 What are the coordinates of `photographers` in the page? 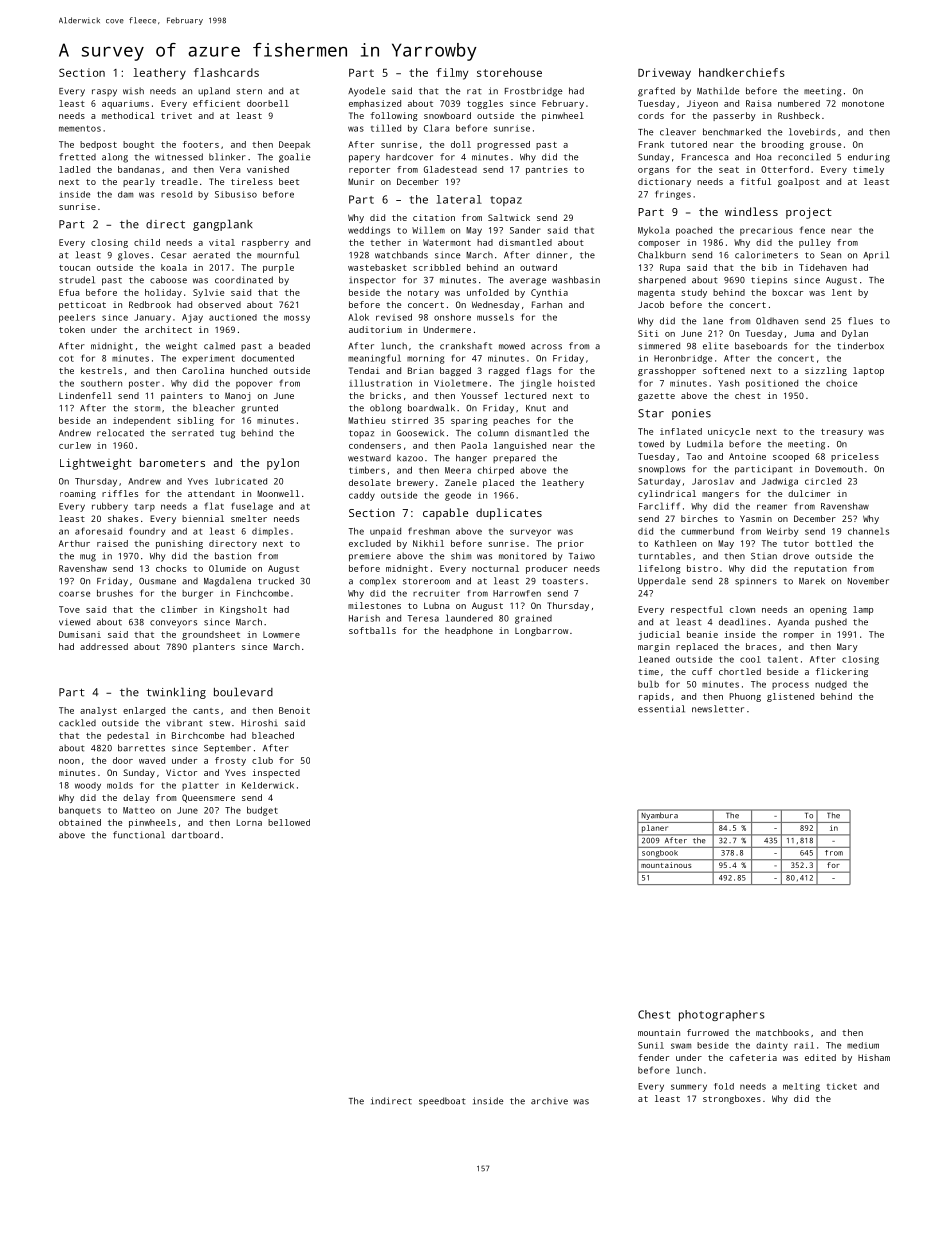 It's located at (722, 1015).
